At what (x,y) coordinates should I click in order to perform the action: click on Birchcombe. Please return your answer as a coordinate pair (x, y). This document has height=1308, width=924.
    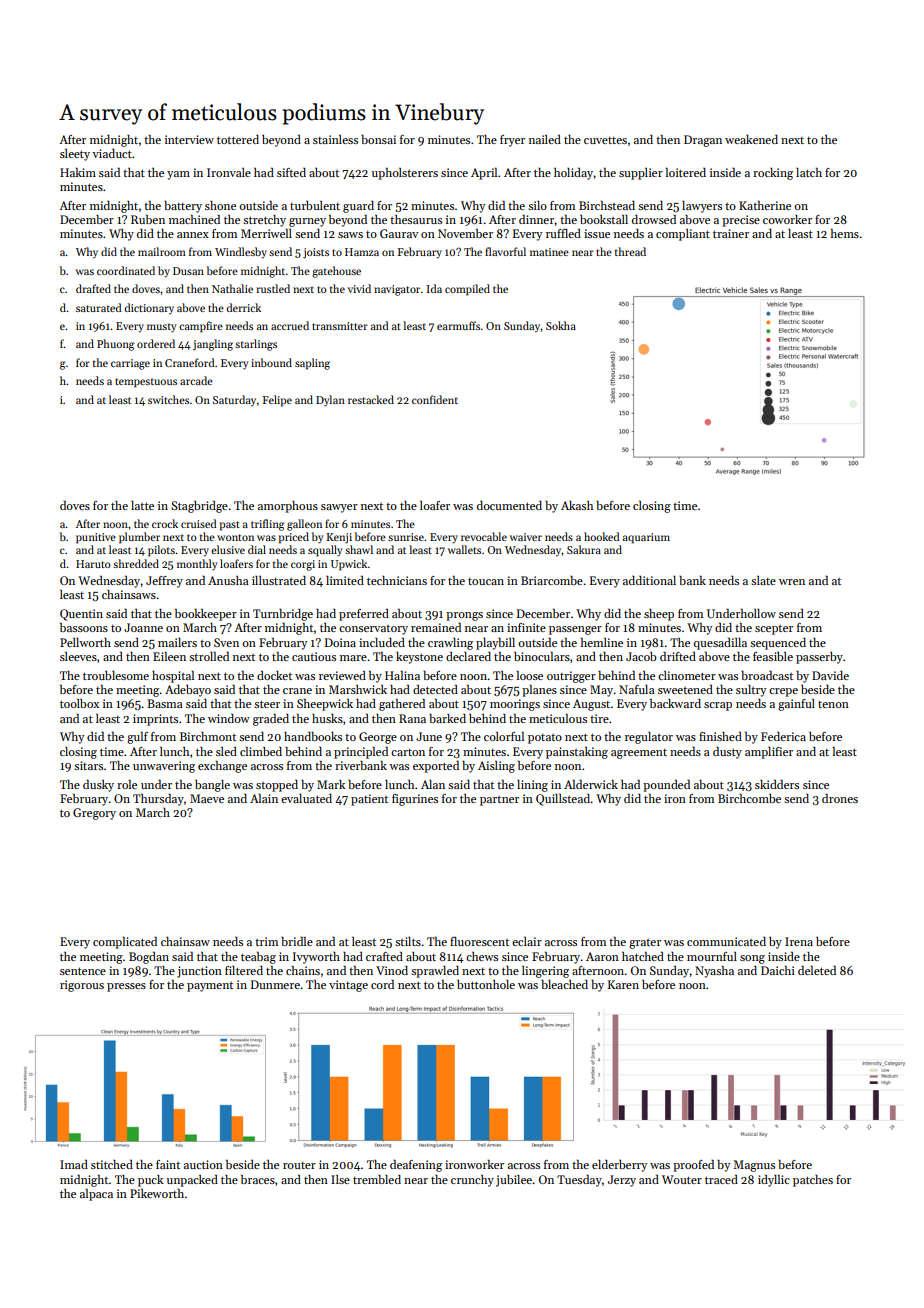
    Looking at the image, I should click on (749, 798).
